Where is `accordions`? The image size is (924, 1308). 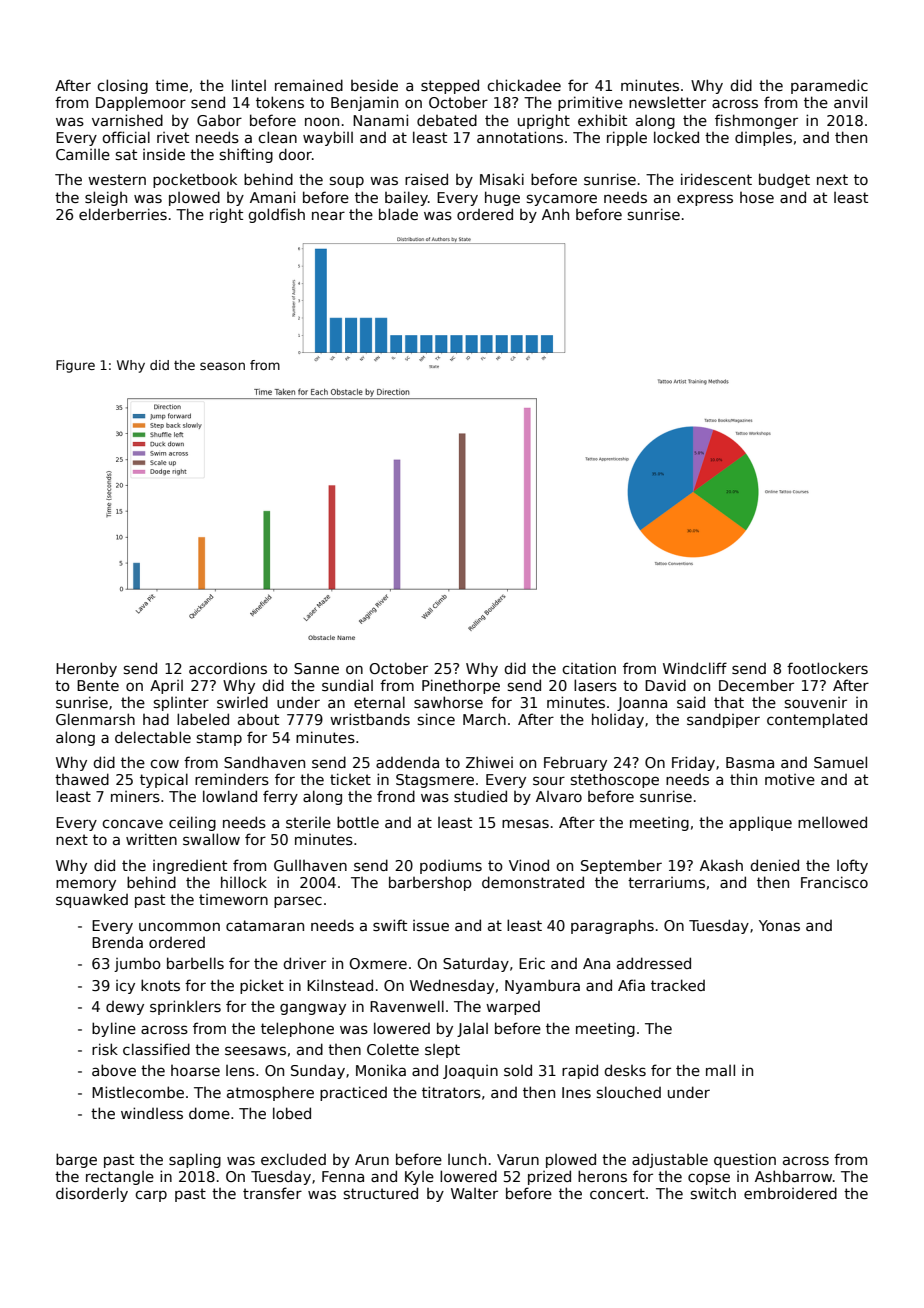 accordions is located at coordinates (228, 668).
